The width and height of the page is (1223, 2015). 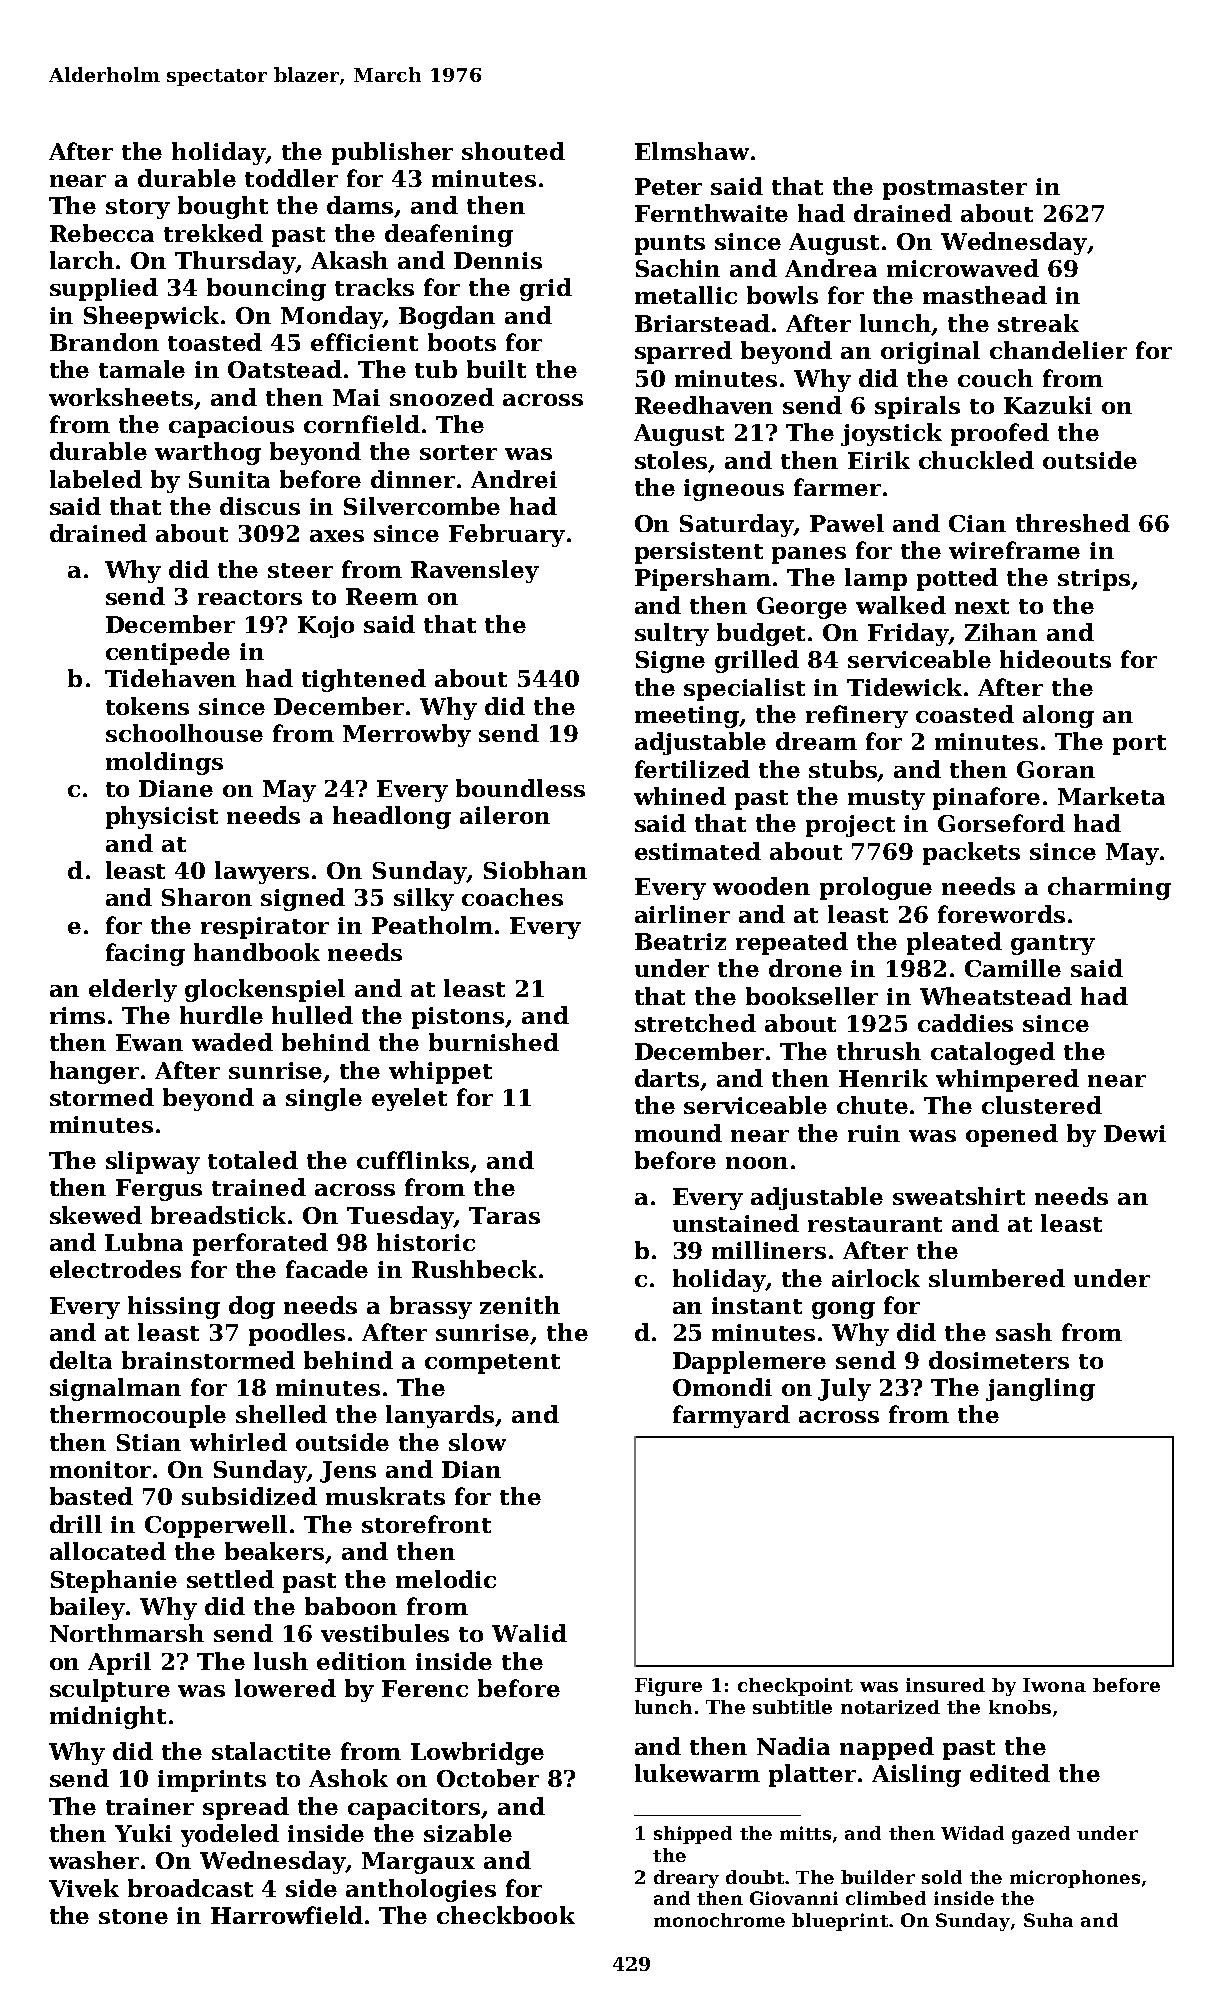 I want to click on Ewan, so click(x=149, y=1042).
